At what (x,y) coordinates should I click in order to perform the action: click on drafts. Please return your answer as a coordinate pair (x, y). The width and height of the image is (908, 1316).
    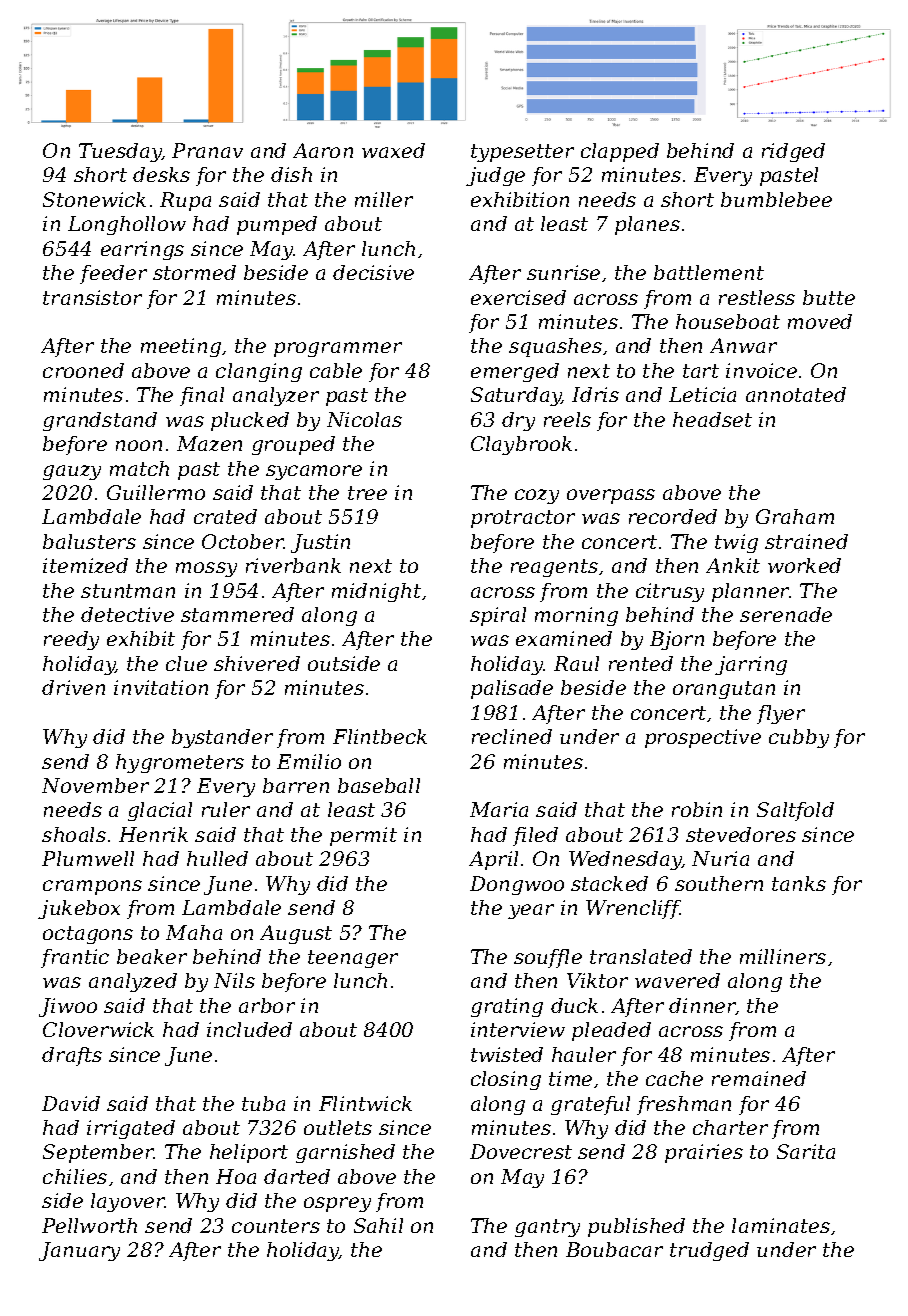
    Looking at the image, I should click on (72, 1056).
